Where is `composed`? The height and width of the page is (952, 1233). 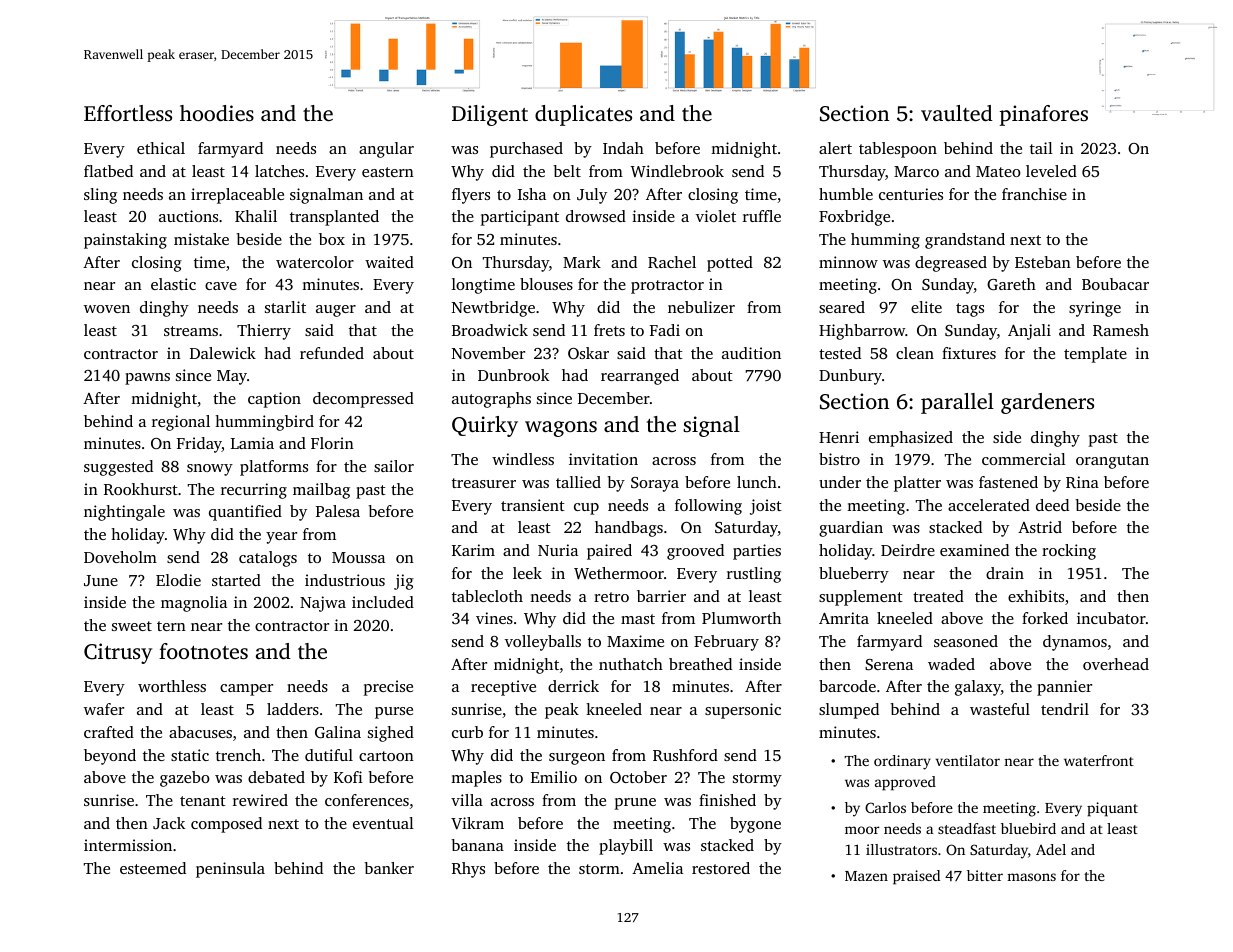 composed is located at coordinates (226, 825).
